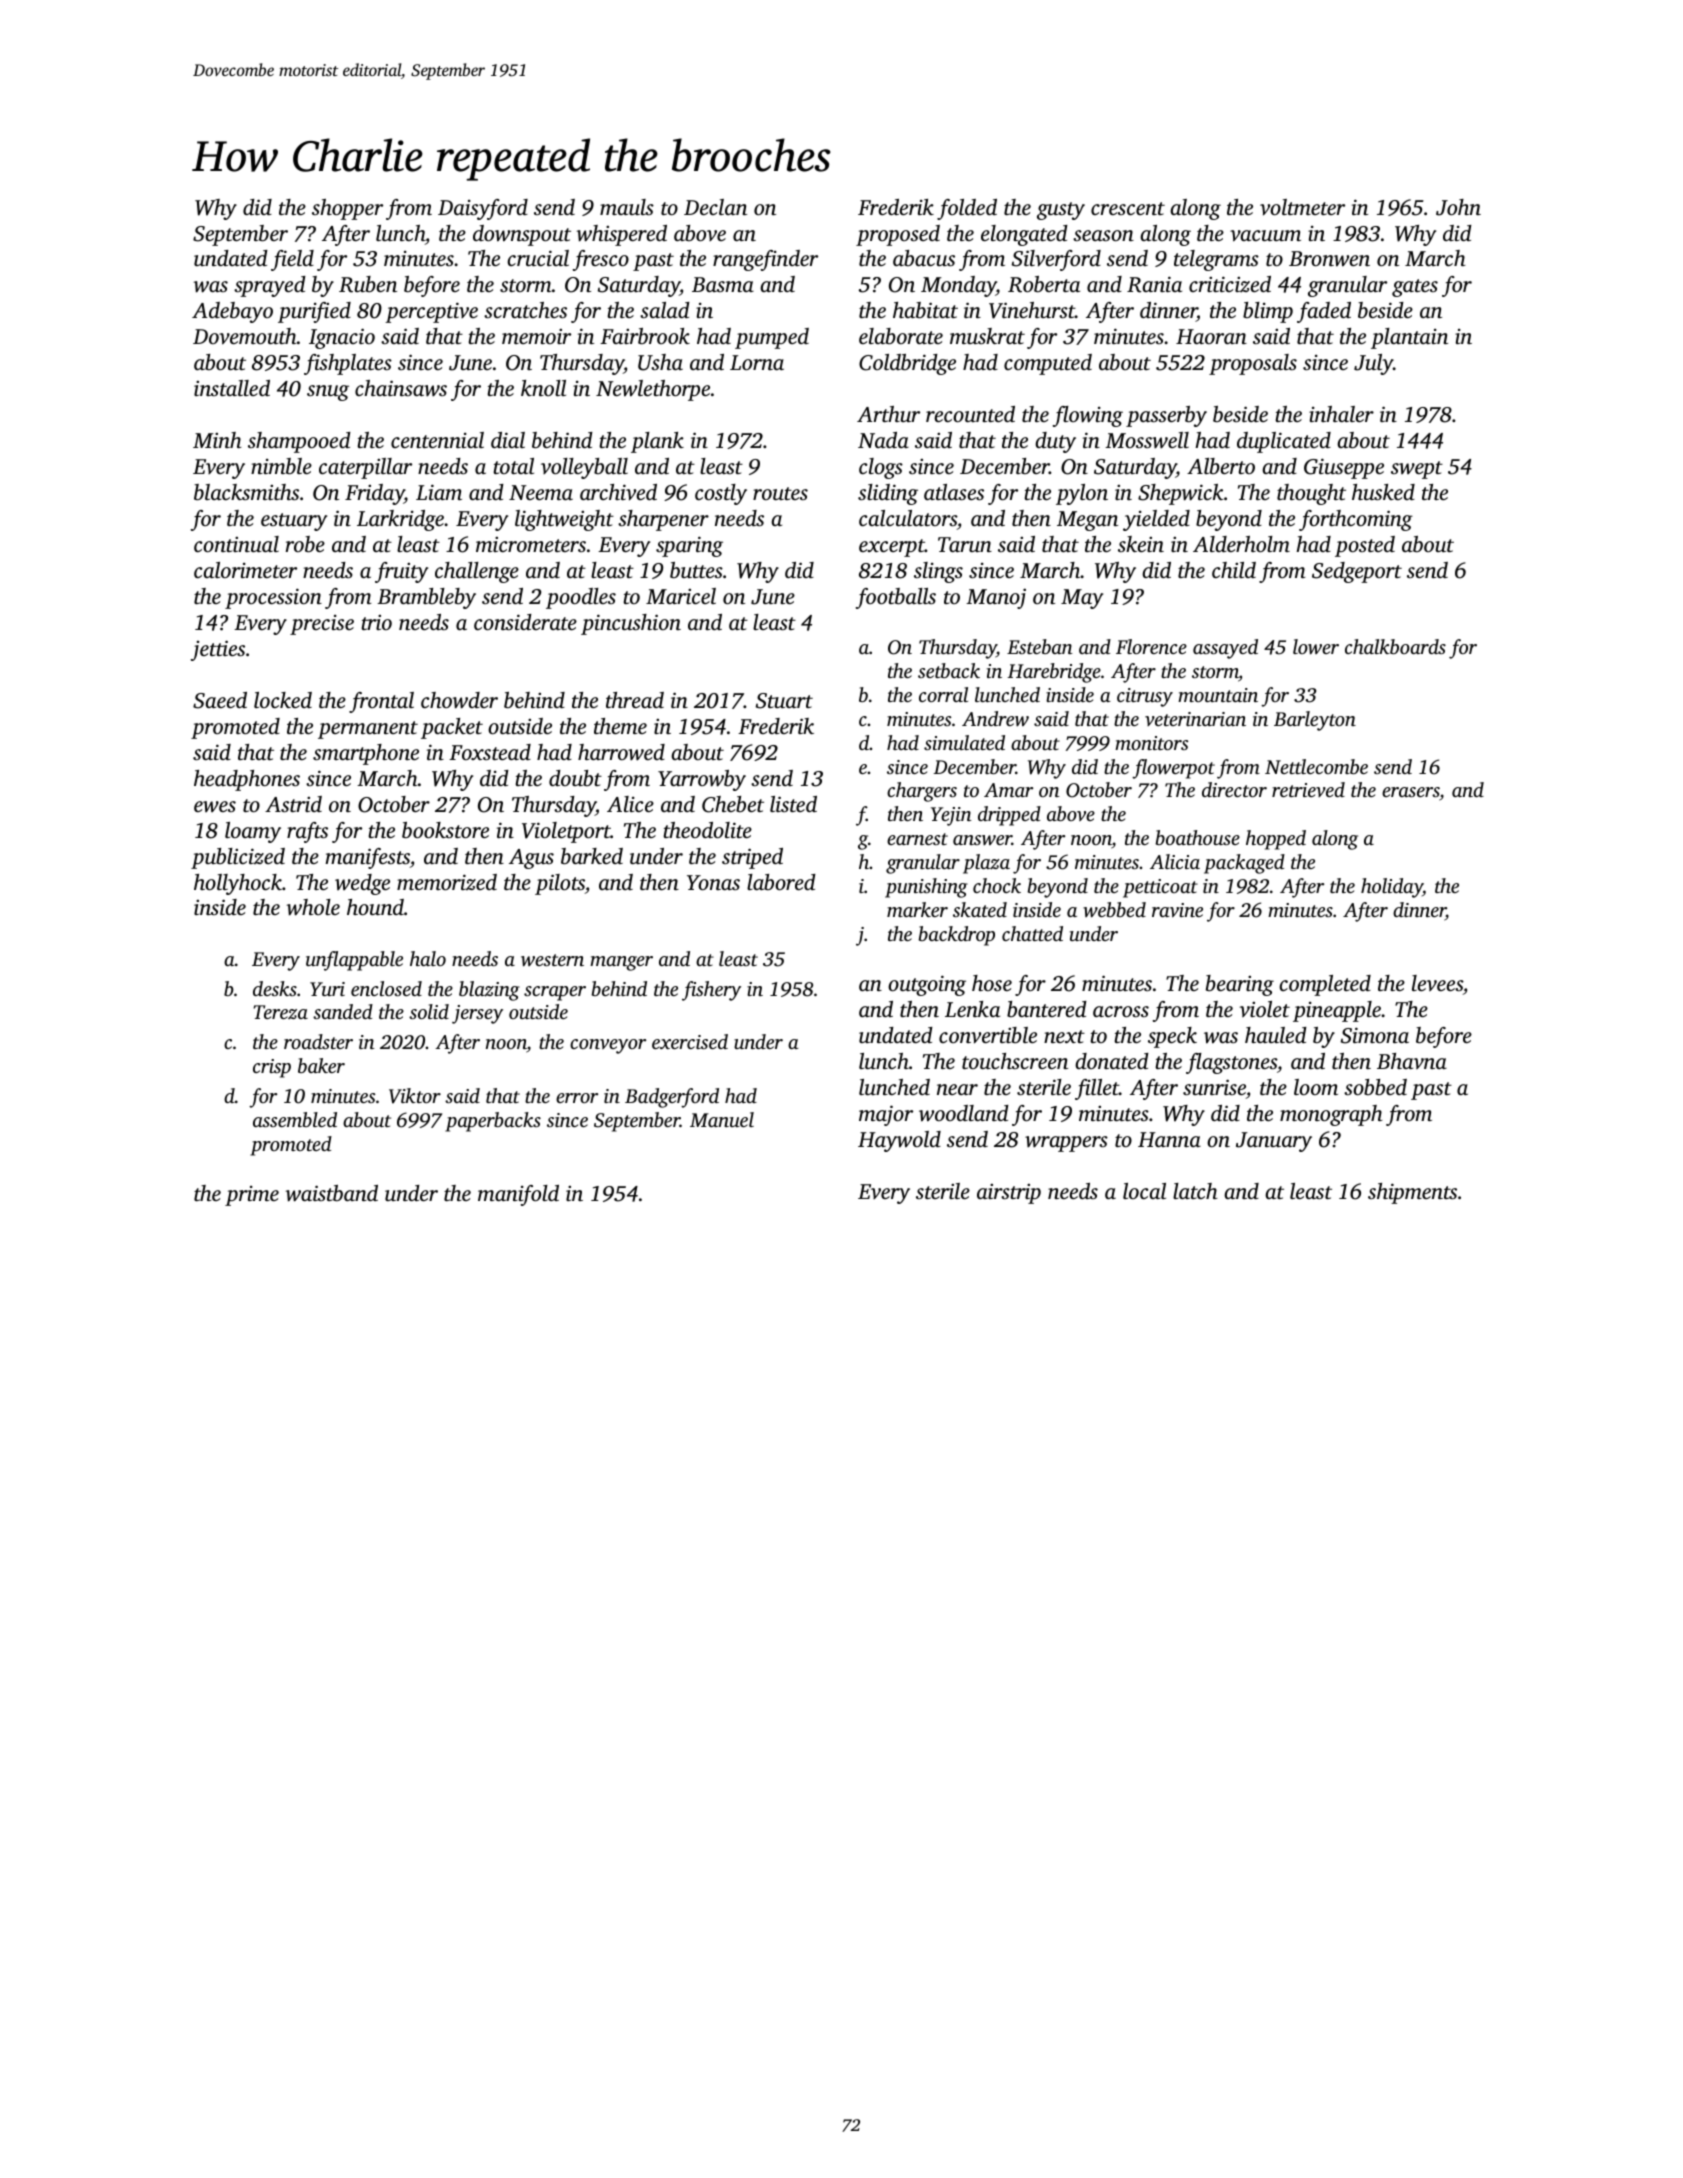 The image size is (1683, 2178). Describe the element at coordinates (483, 209) in the screenshot. I see `Daisyford` at that location.
